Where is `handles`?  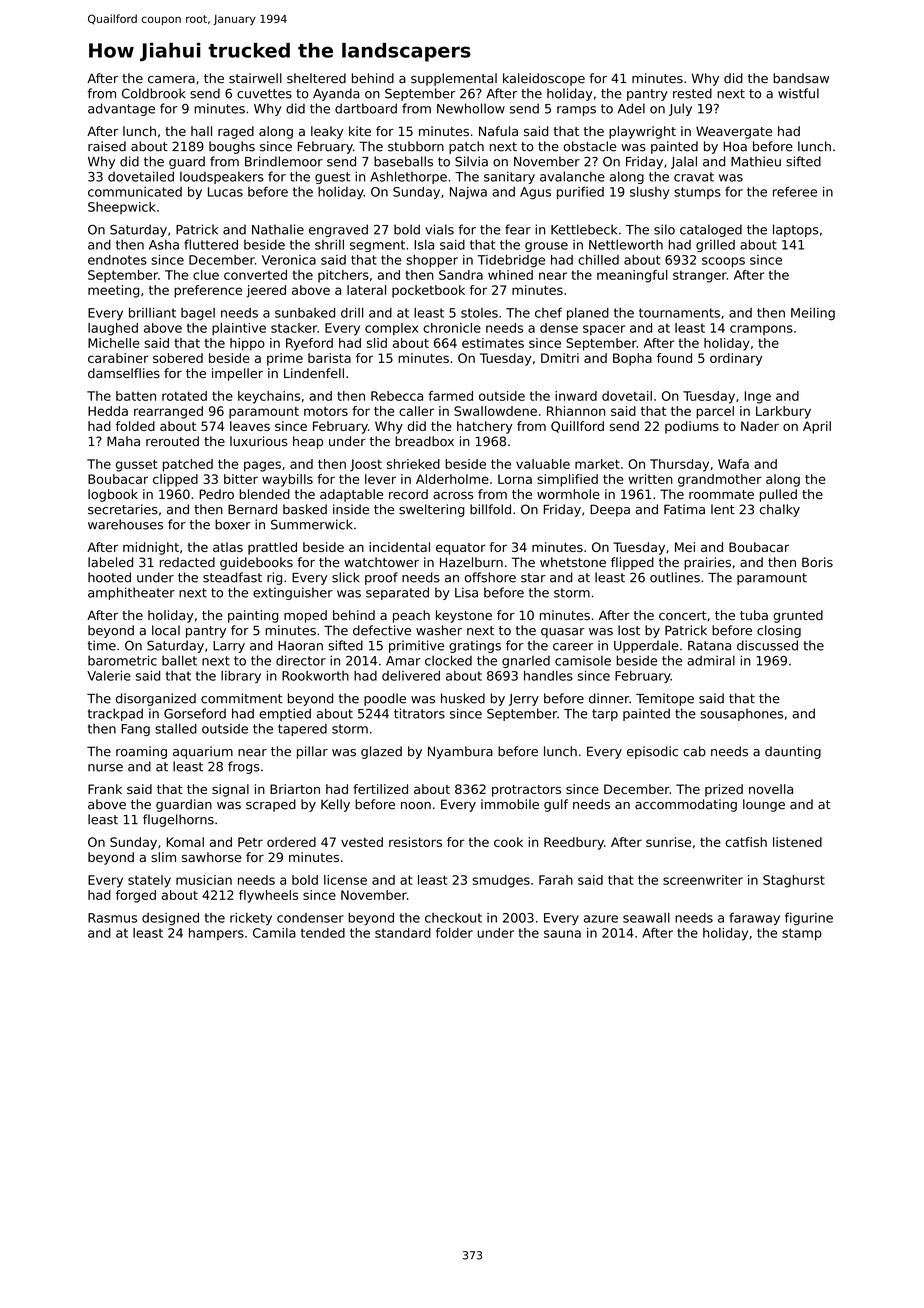
handles is located at coordinates (548, 676).
